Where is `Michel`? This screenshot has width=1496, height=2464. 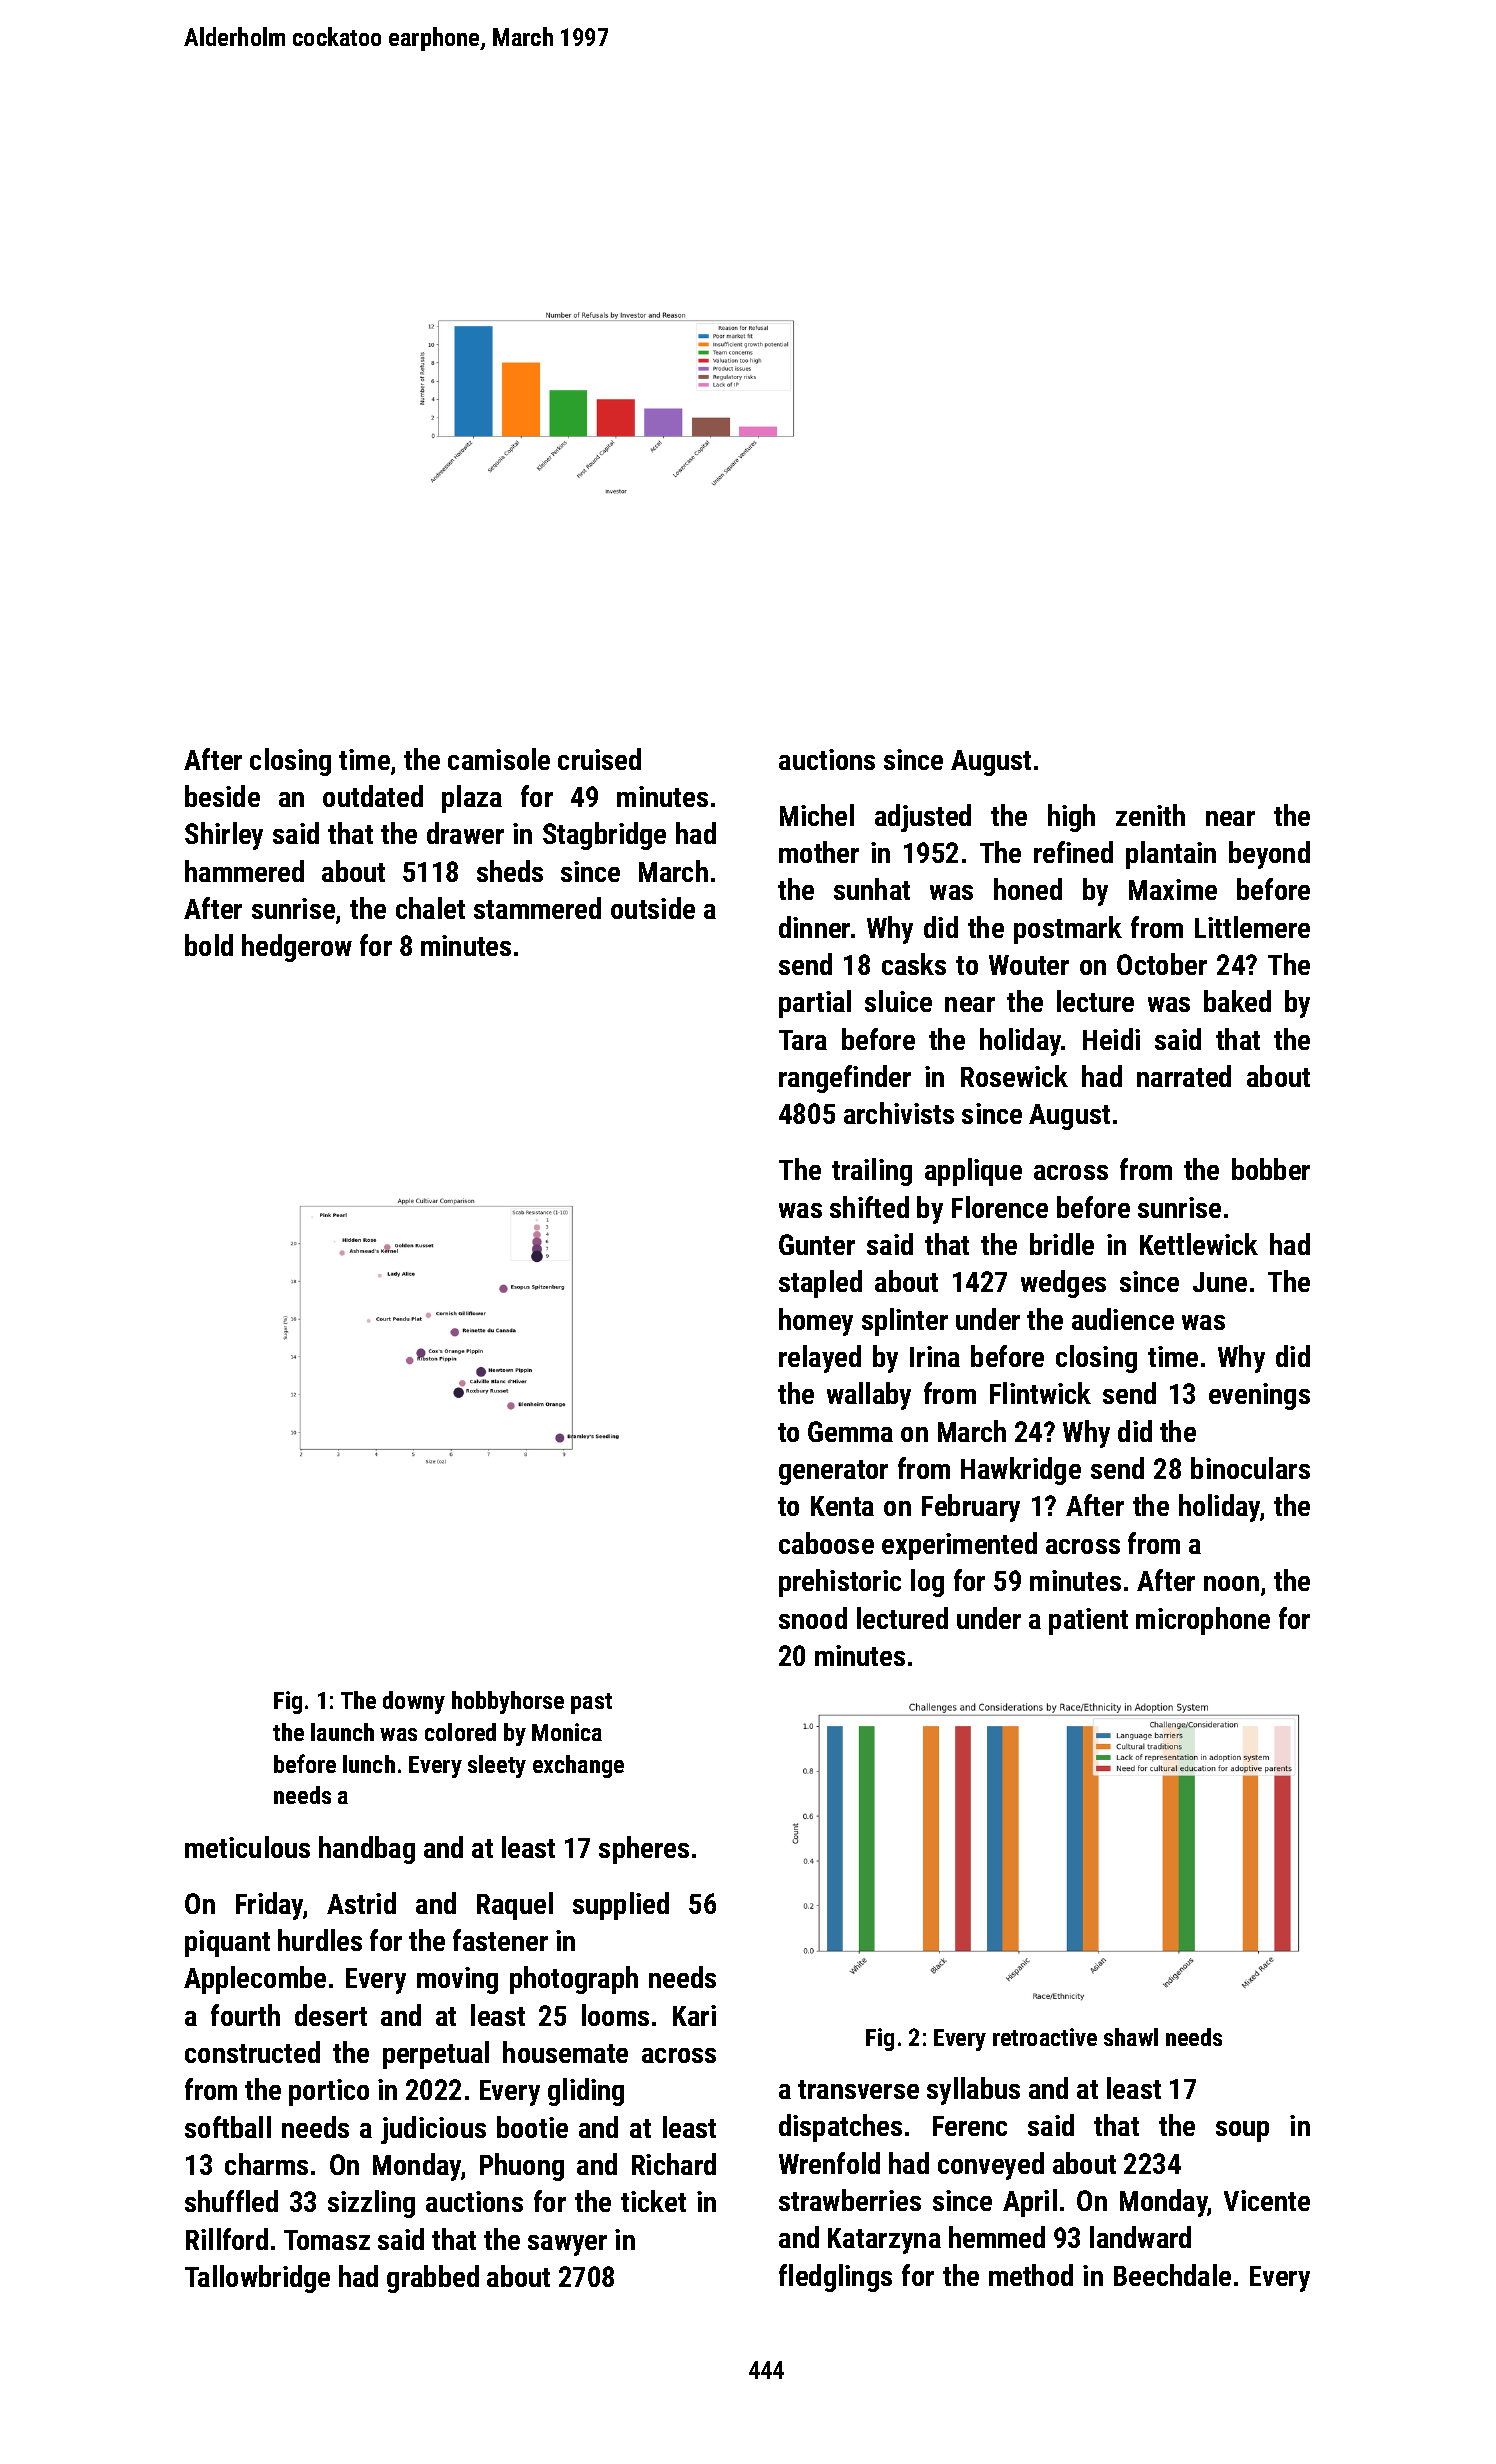
Michel is located at coordinates (817, 815).
